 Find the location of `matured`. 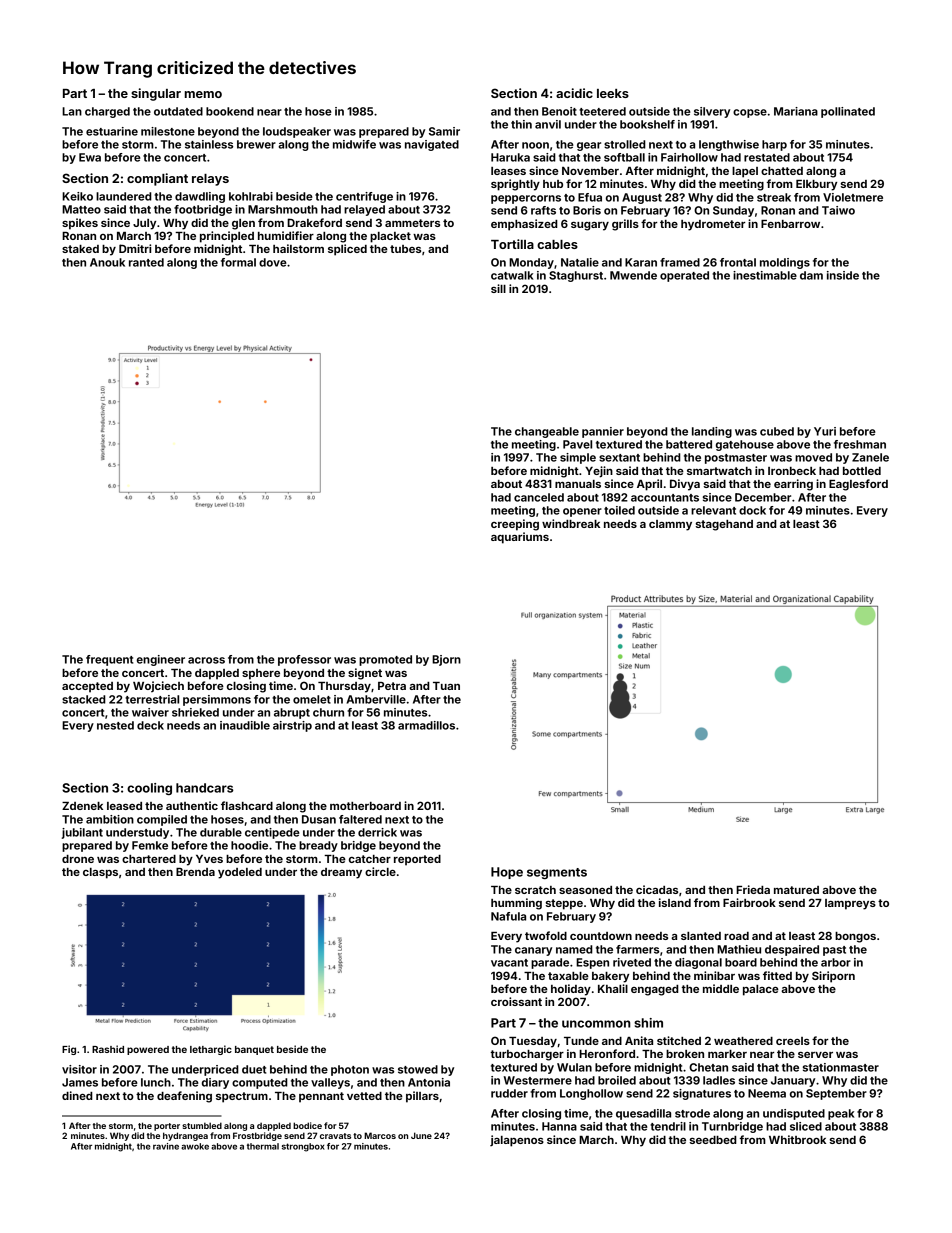

matured is located at coordinates (796, 890).
